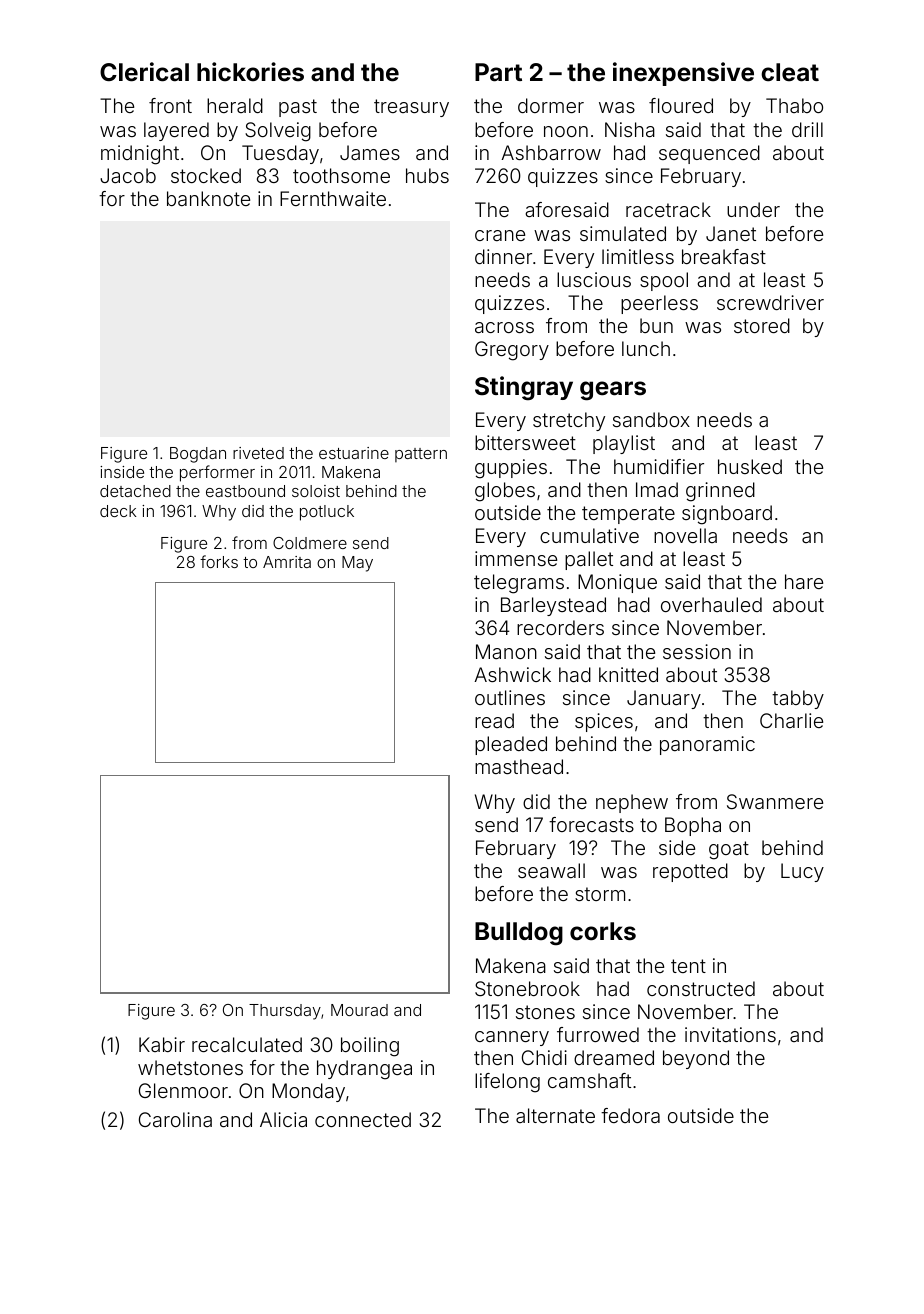 This document has width=924, height=1314. I want to click on midnight, so click(140, 155).
